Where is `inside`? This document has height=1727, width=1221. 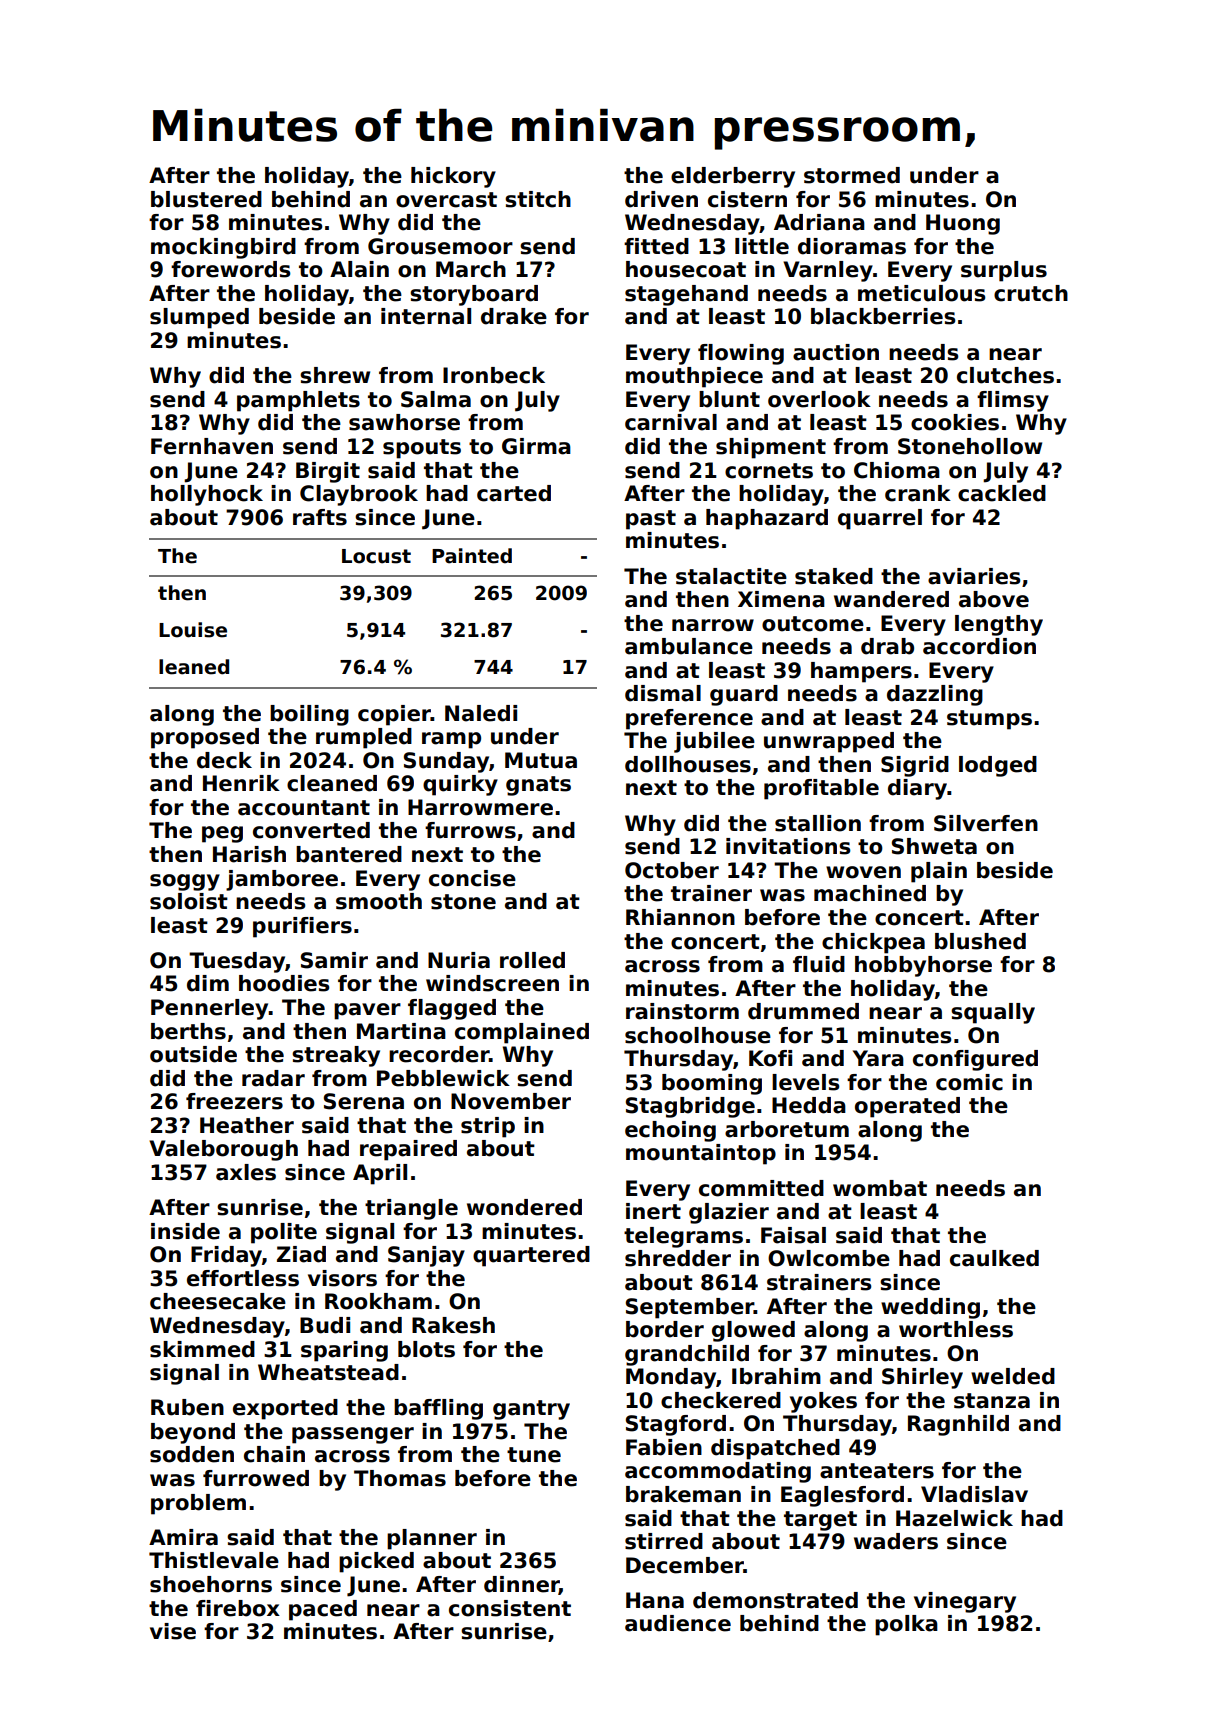 inside is located at coordinates (185, 1231).
